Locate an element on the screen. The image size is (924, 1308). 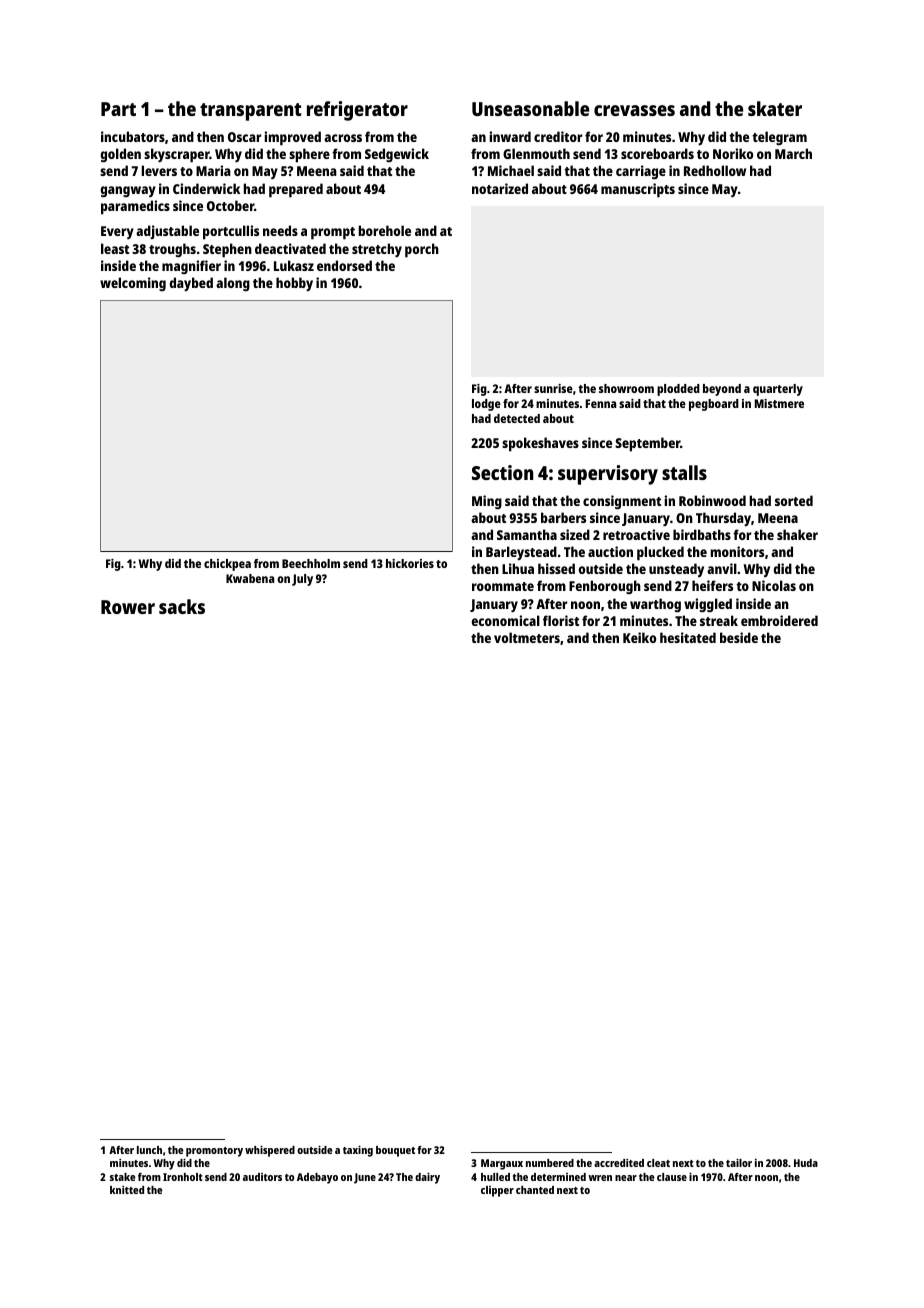
sunrise is located at coordinates (553, 388).
